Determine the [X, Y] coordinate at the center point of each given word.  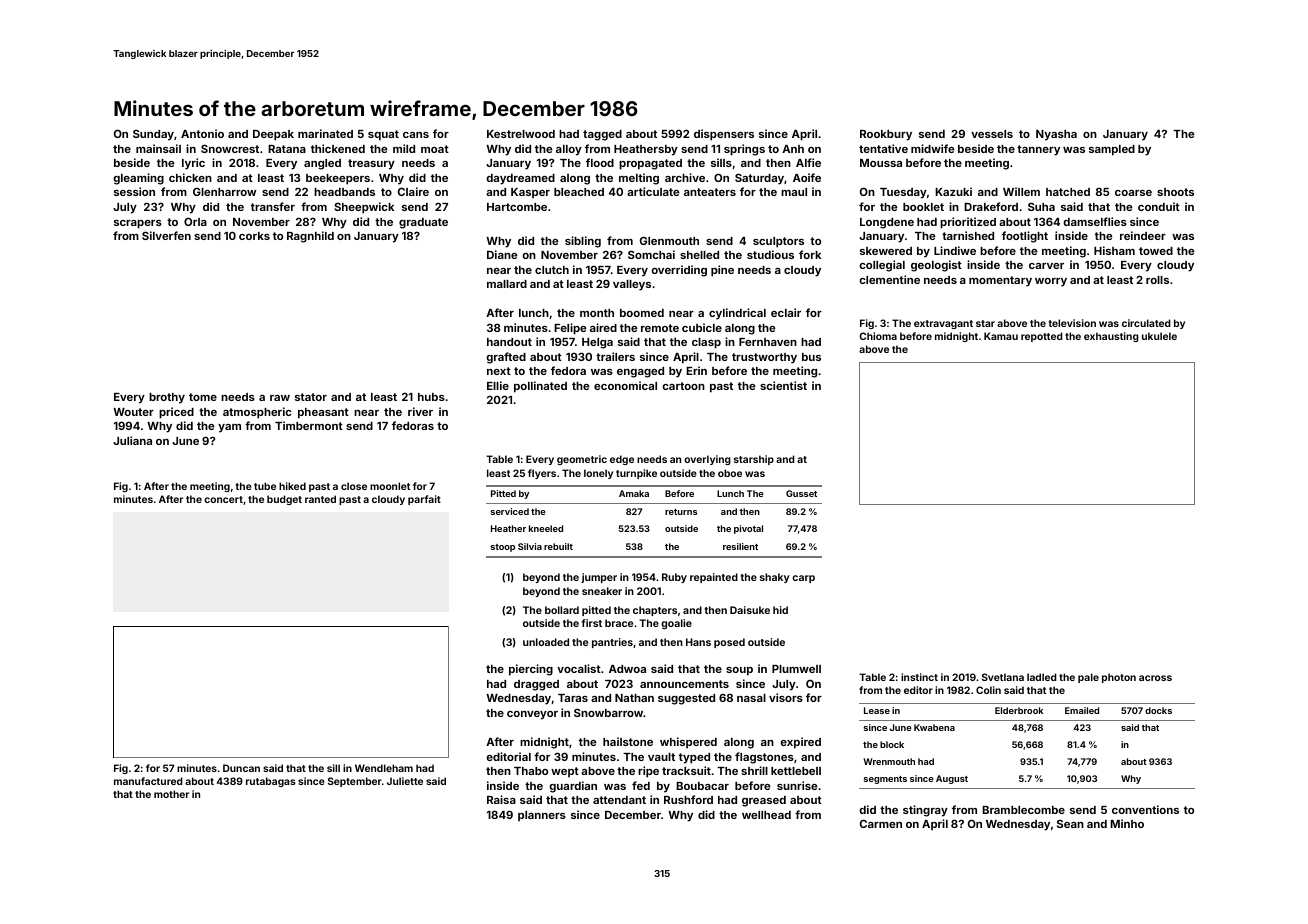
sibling [583, 242]
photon [1119, 678]
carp [803, 579]
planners [542, 816]
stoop [502, 548]
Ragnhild [310, 237]
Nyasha [1056, 135]
